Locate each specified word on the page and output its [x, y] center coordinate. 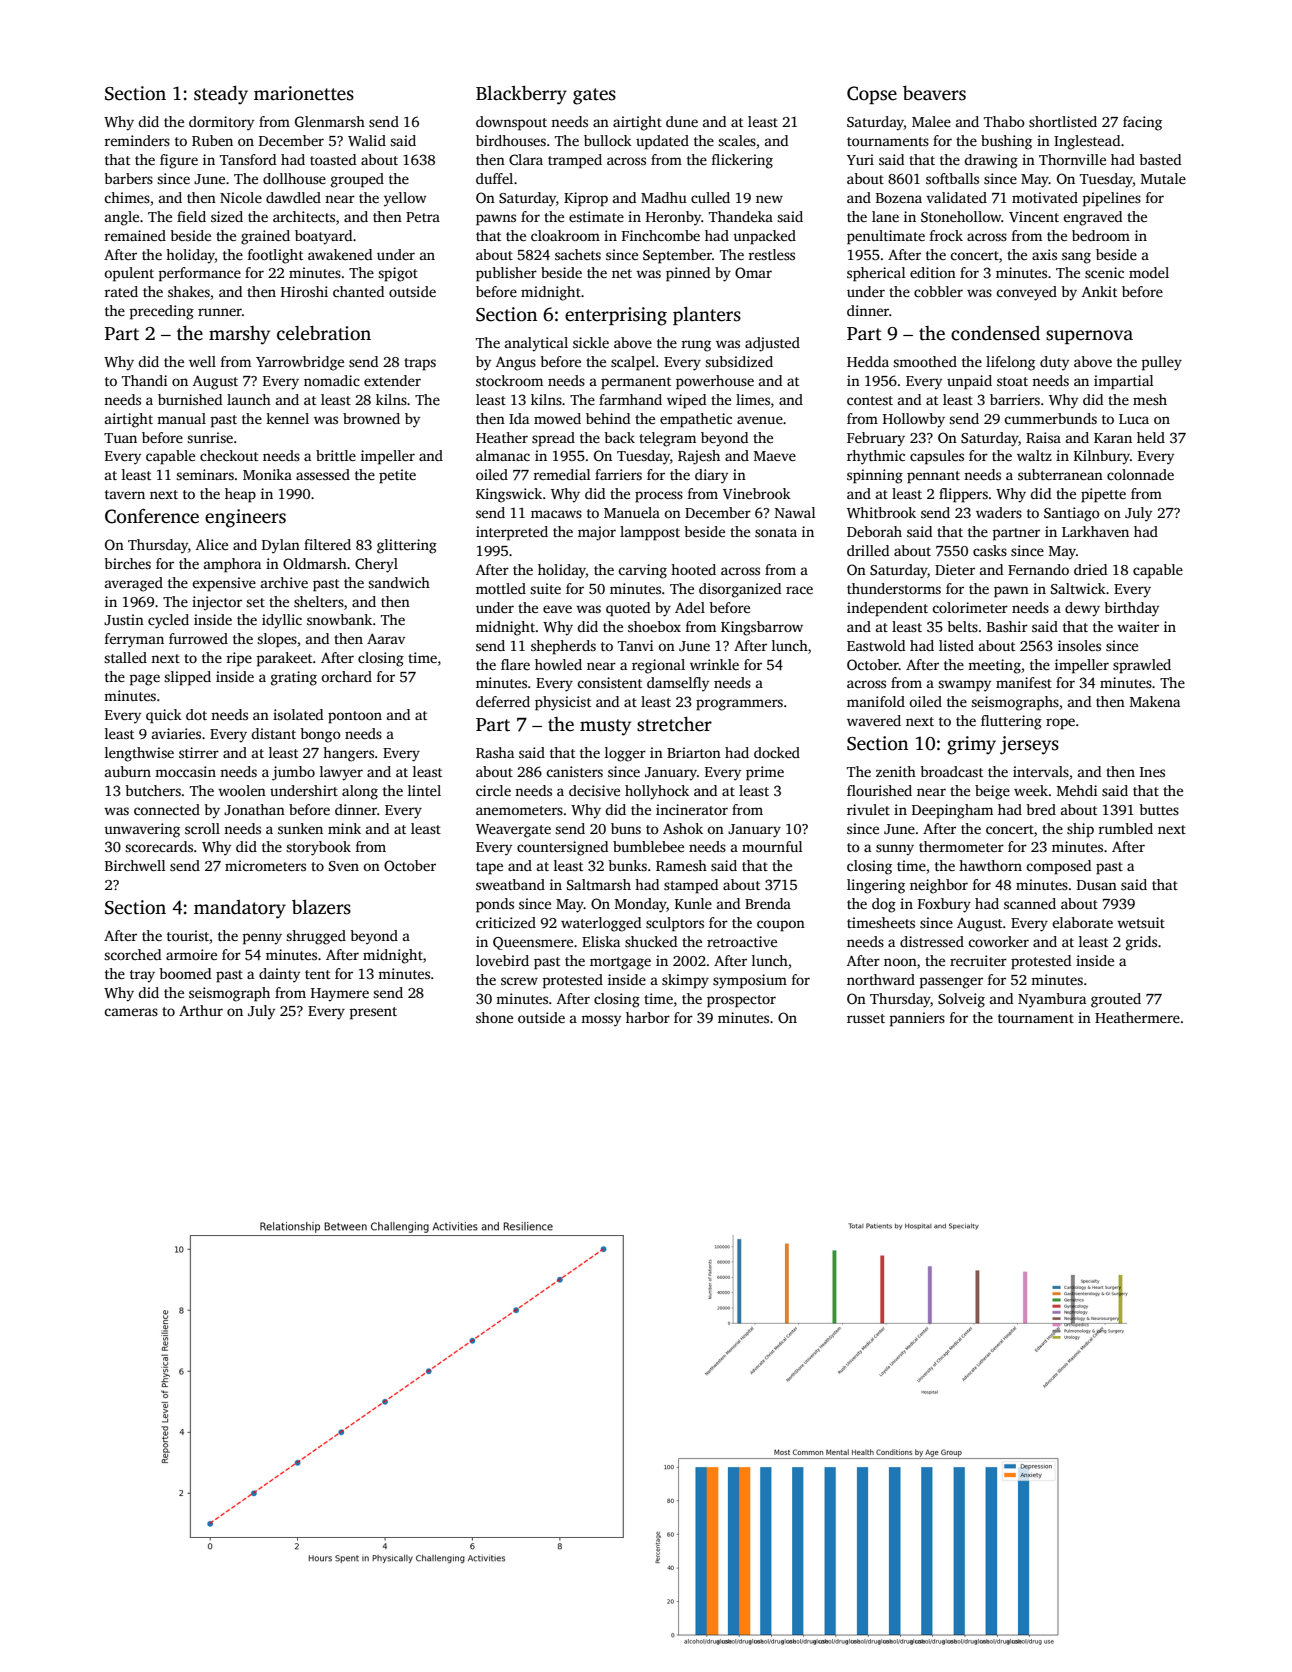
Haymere [340, 995]
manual [181, 418]
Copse [872, 95]
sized [227, 216]
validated [956, 197]
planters [707, 316]
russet [866, 1018]
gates [594, 96]
